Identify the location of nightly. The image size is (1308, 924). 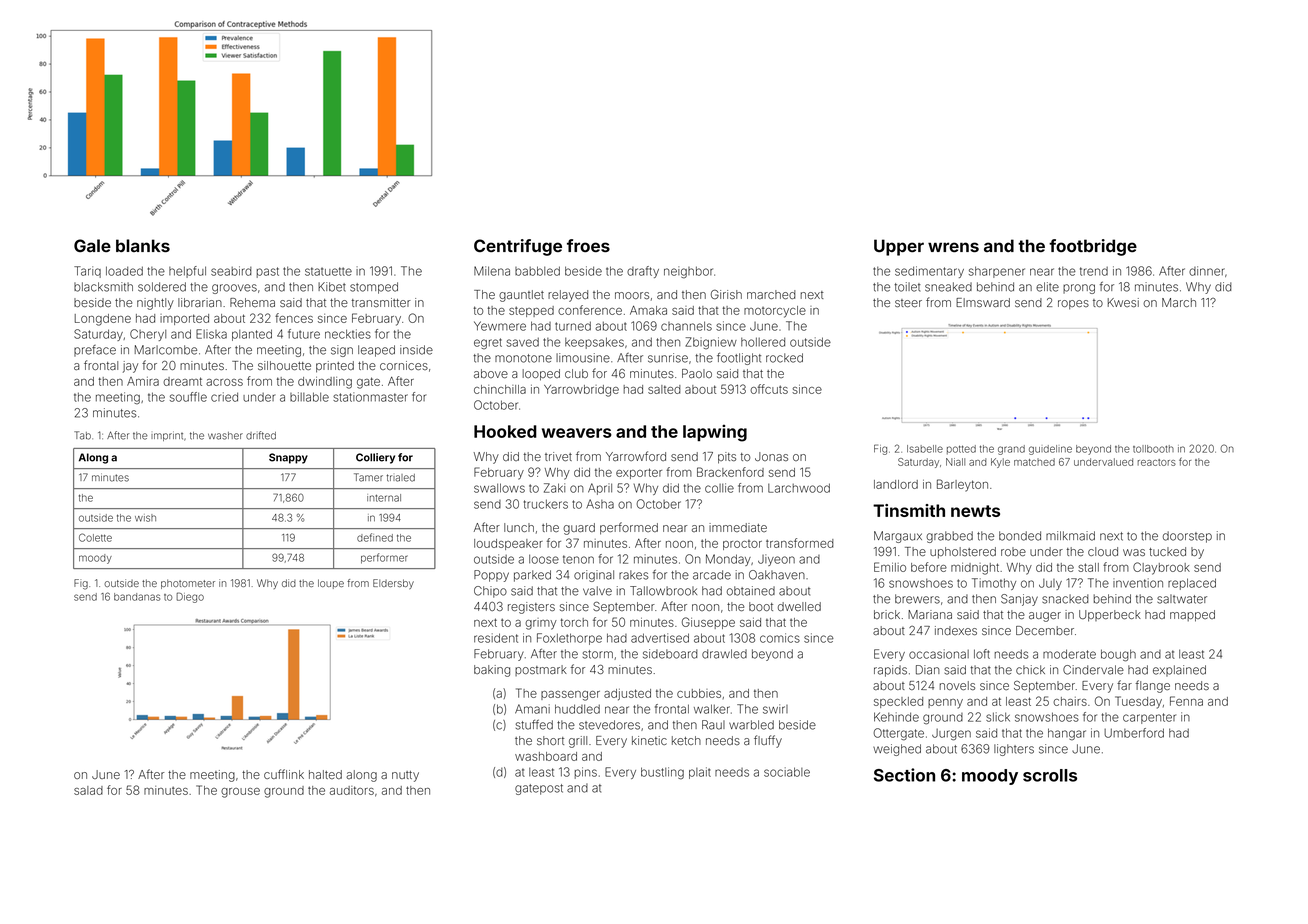
(155, 304).
